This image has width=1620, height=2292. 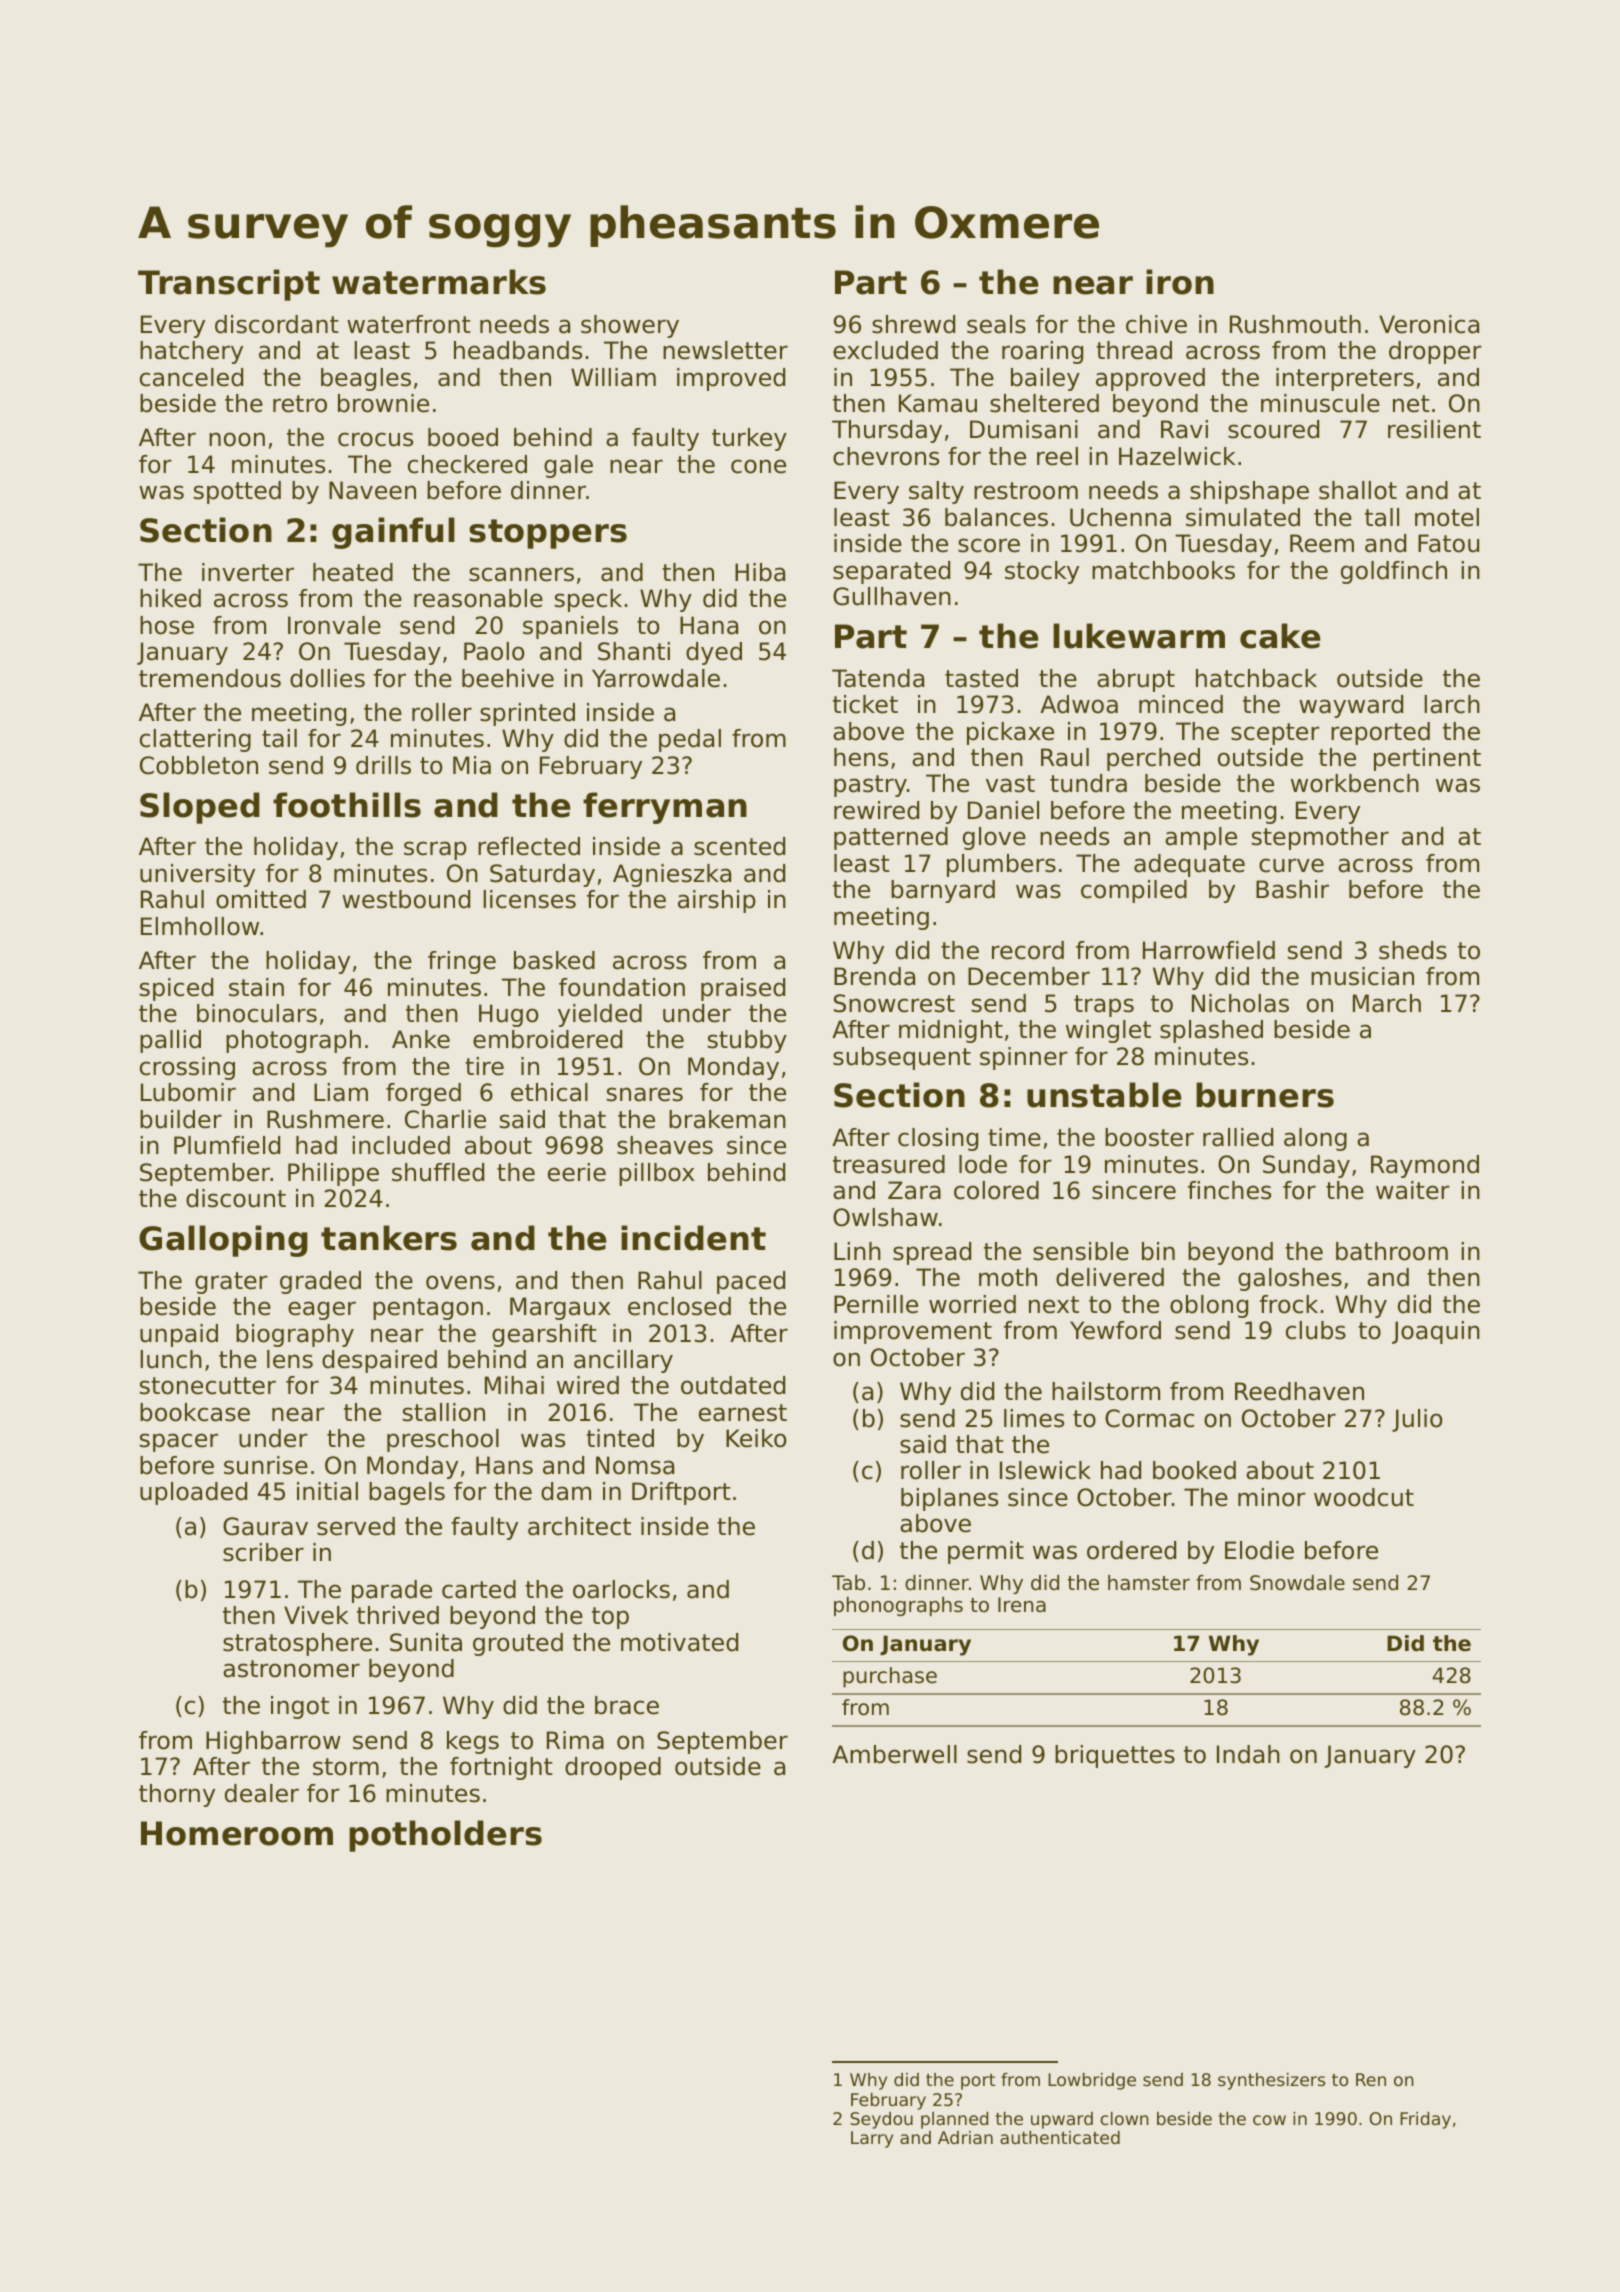 What do you see at coordinates (894, 1754) in the image?
I see `Amberwell` at bounding box center [894, 1754].
